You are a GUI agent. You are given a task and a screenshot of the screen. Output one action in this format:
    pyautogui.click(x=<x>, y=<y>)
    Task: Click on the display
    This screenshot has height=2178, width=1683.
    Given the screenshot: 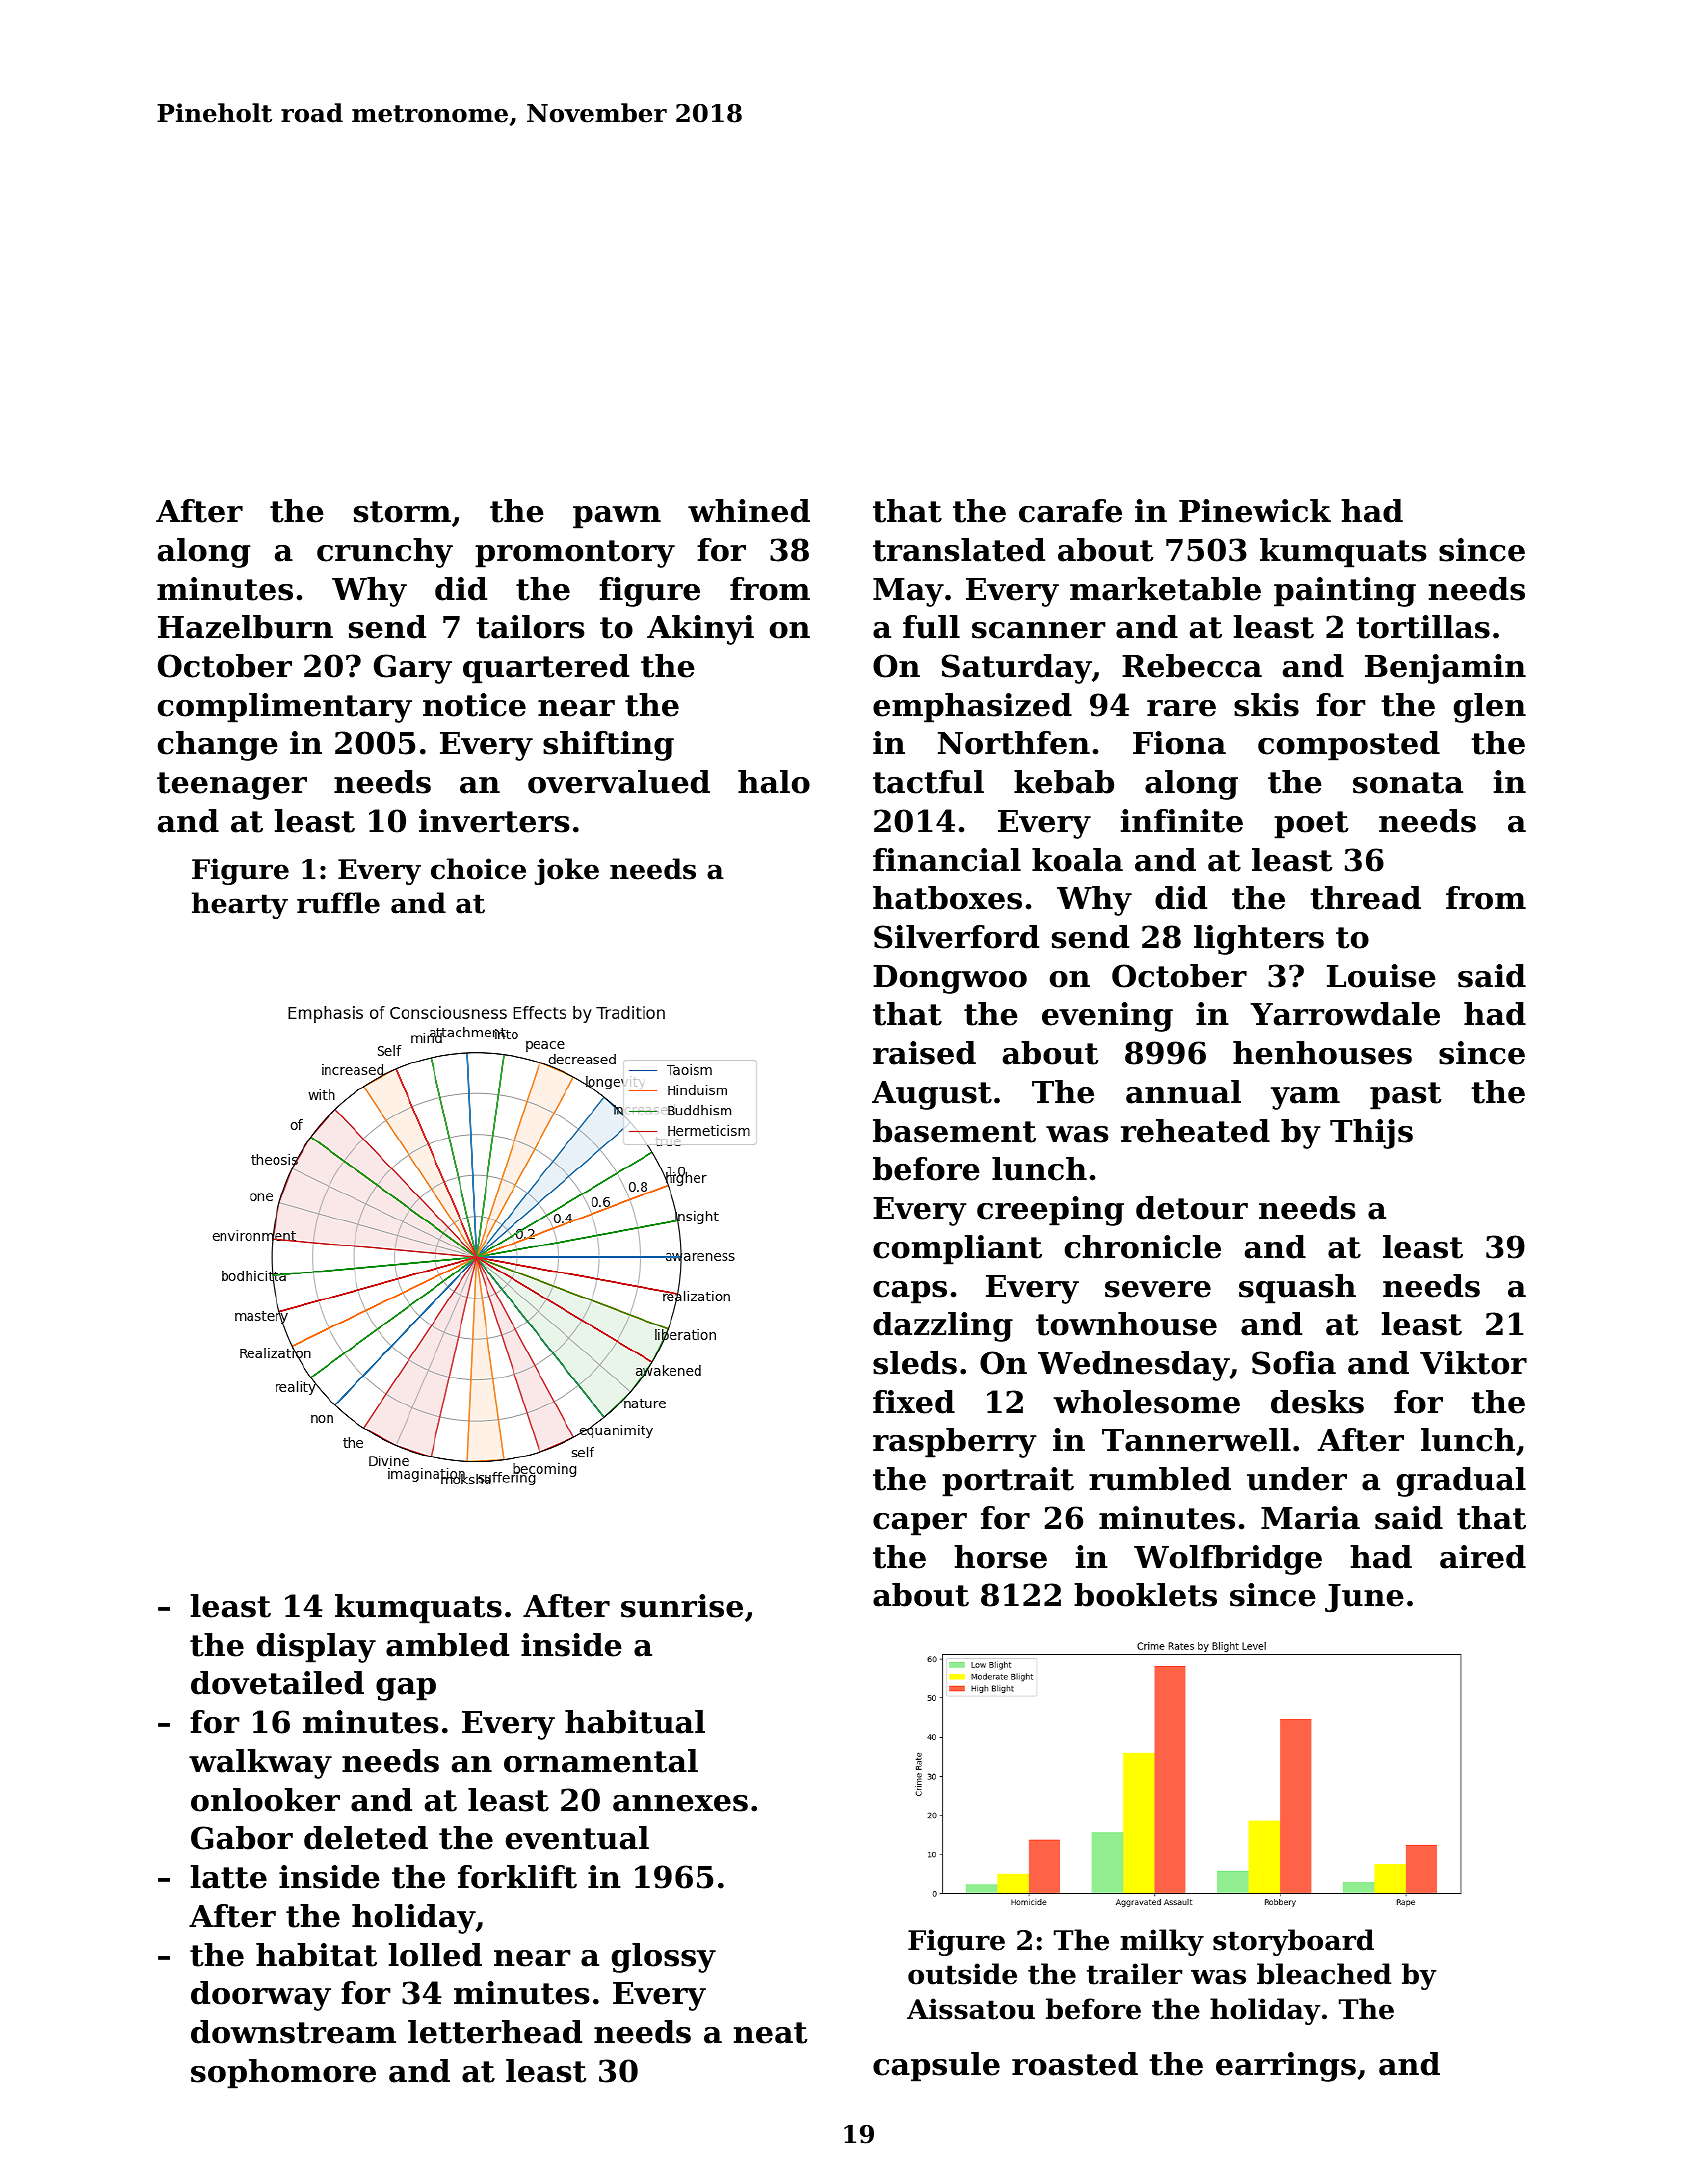 What is the action you would take?
    pyautogui.click(x=316, y=1648)
